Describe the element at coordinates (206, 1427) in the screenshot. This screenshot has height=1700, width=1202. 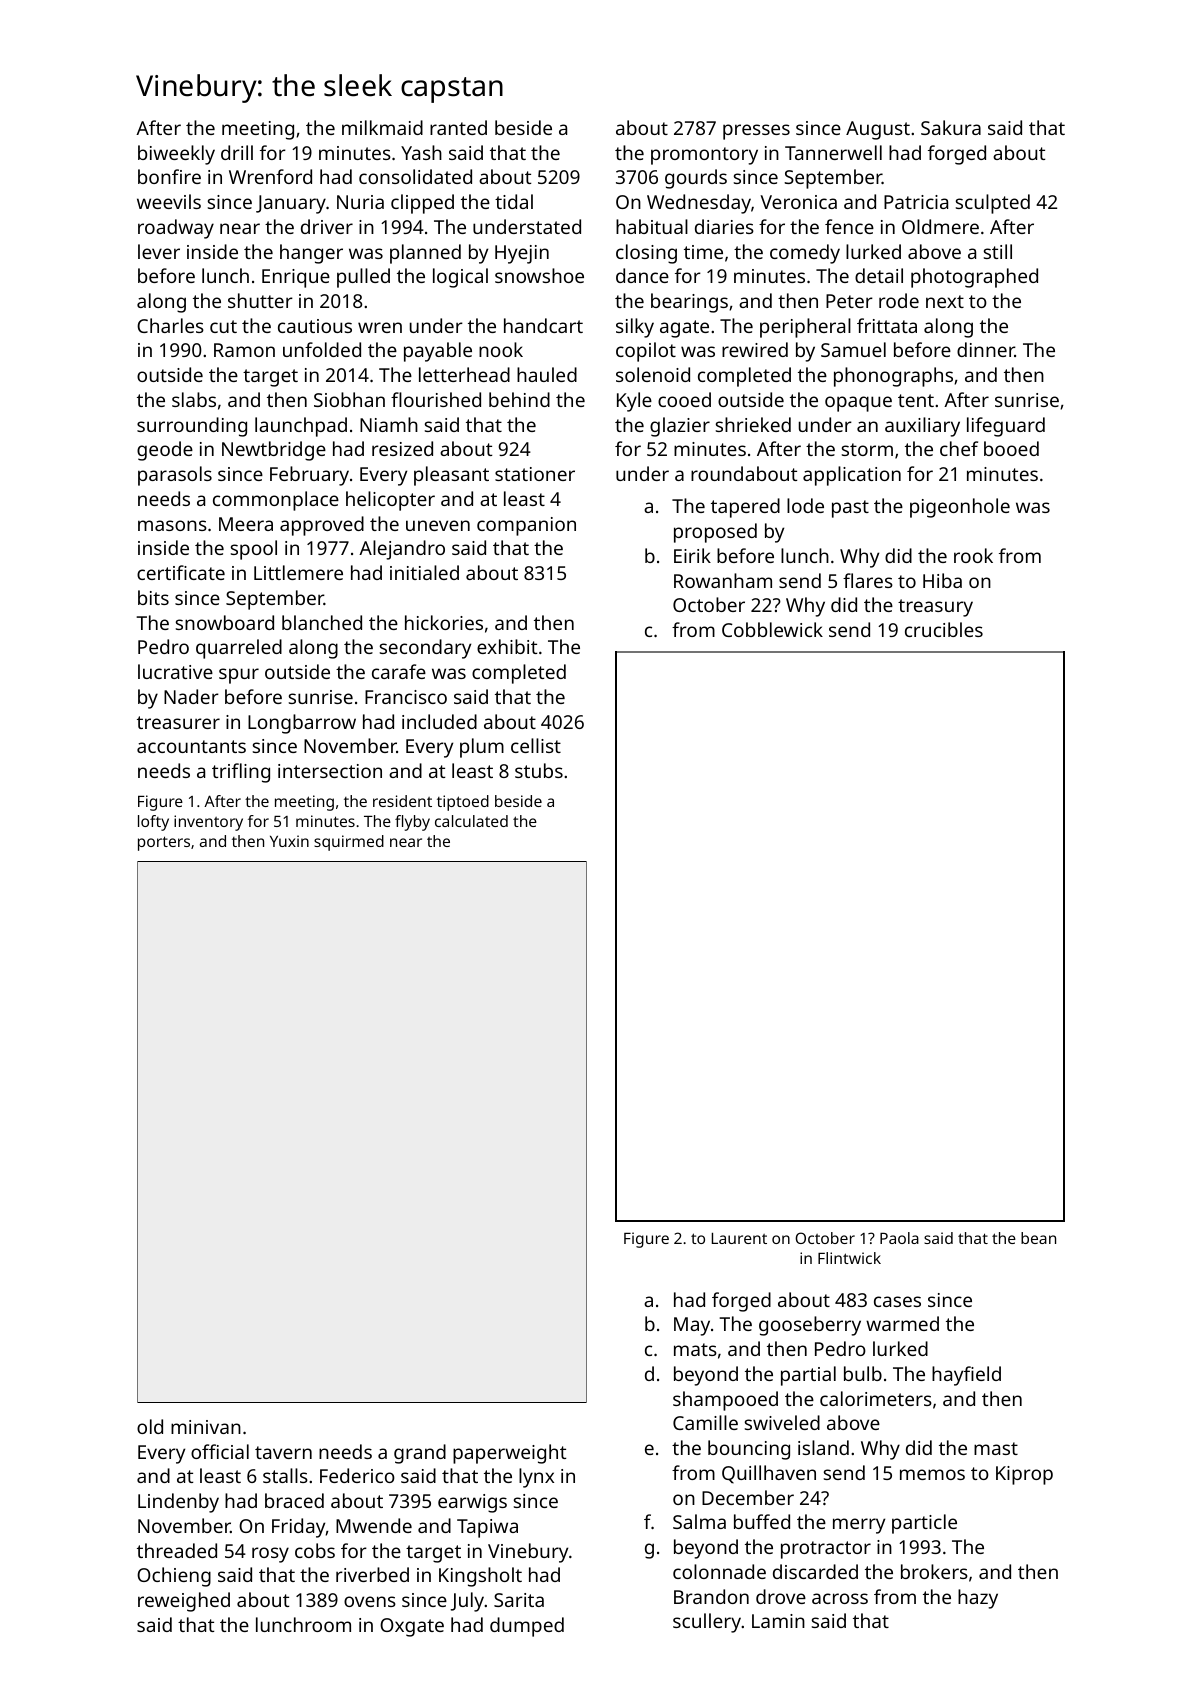
I see `minivan` at that location.
